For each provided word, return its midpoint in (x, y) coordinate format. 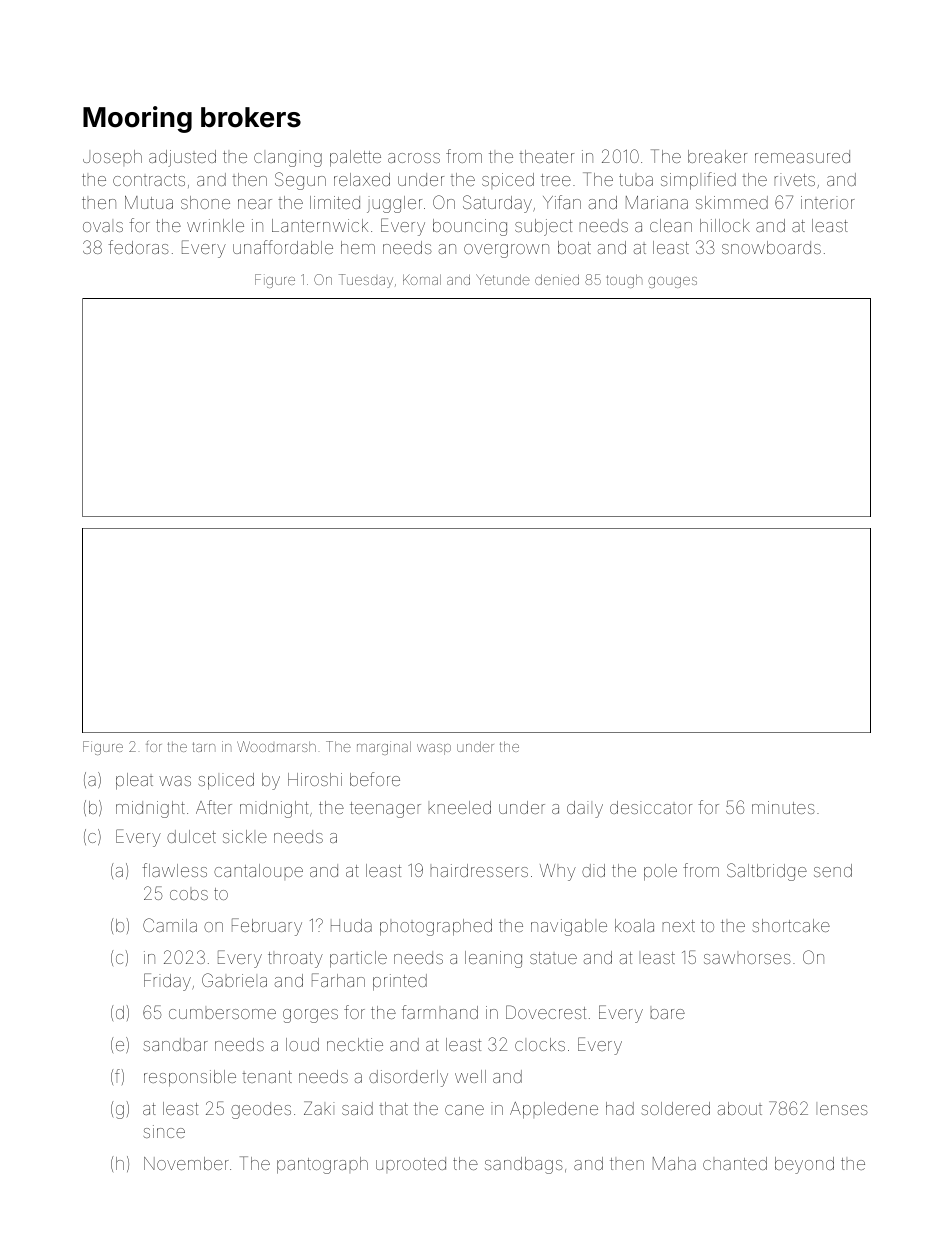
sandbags (524, 1165)
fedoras (138, 247)
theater (546, 156)
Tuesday (366, 281)
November (186, 1163)
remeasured (802, 156)
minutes (783, 807)
